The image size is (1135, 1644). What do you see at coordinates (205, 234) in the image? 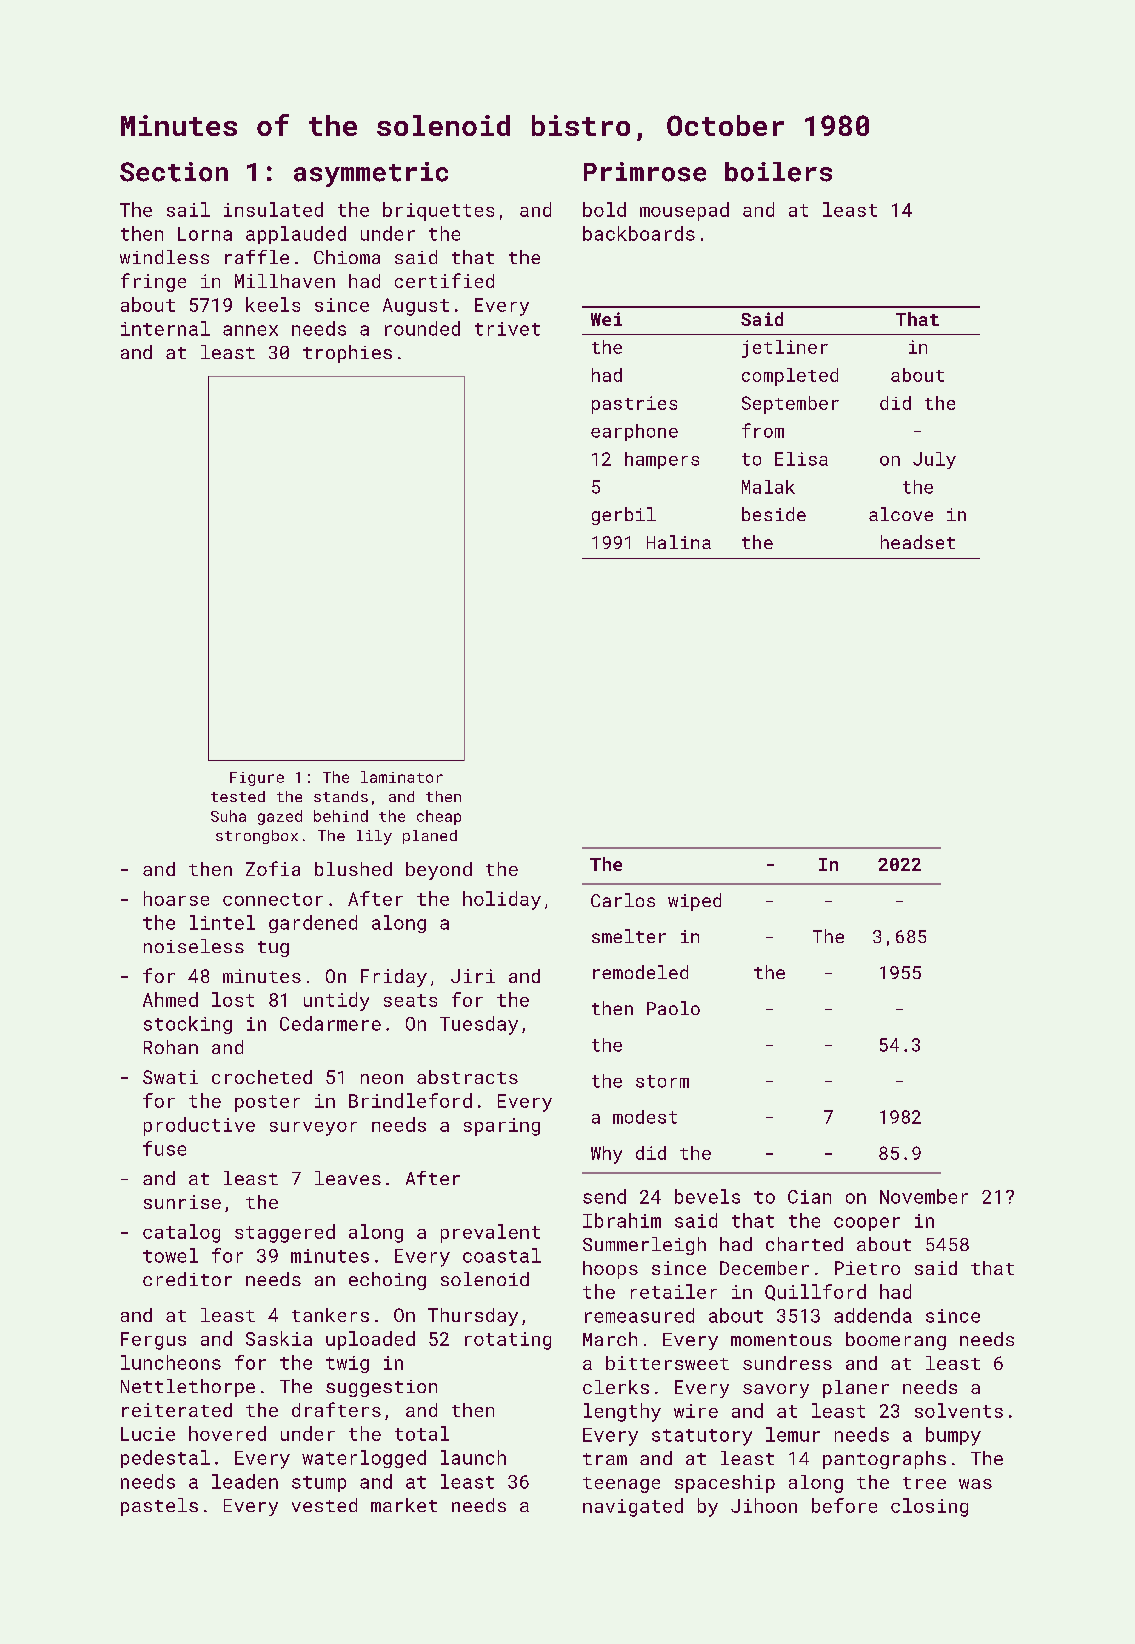
I see `Lorna` at bounding box center [205, 234].
